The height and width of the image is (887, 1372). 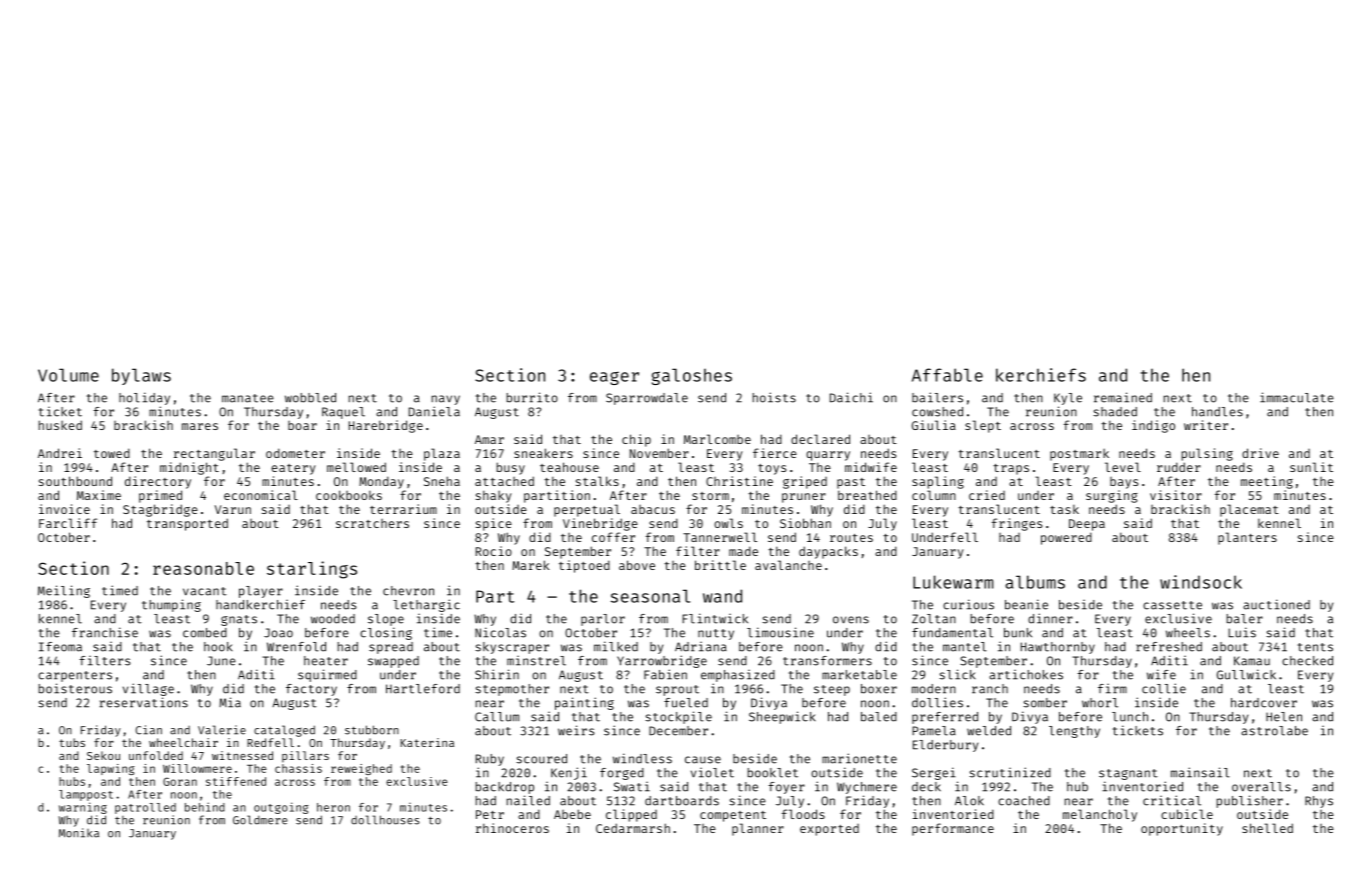 What do you see at coordinates (613, 537) in the image?
I see `coffer` at bounding box center [613, 537].
